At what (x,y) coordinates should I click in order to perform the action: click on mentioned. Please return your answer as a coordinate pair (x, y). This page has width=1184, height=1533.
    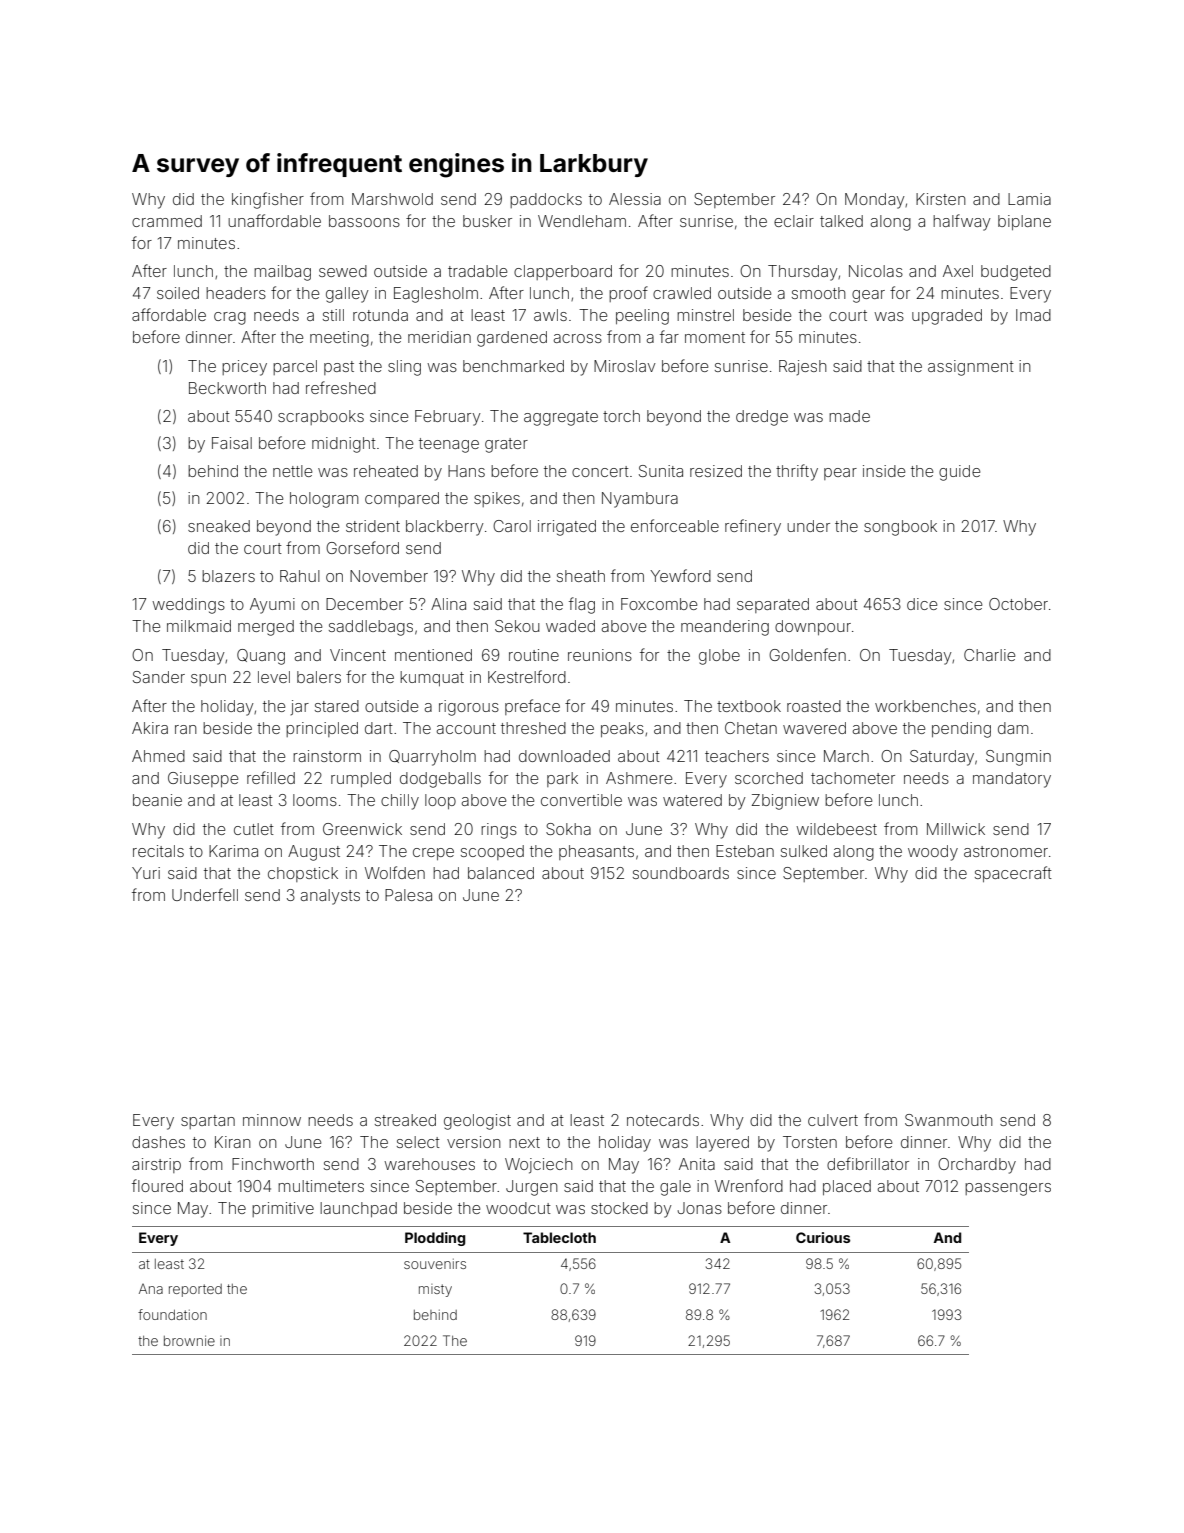
    Looking at the image, I should click on (433, 655).
